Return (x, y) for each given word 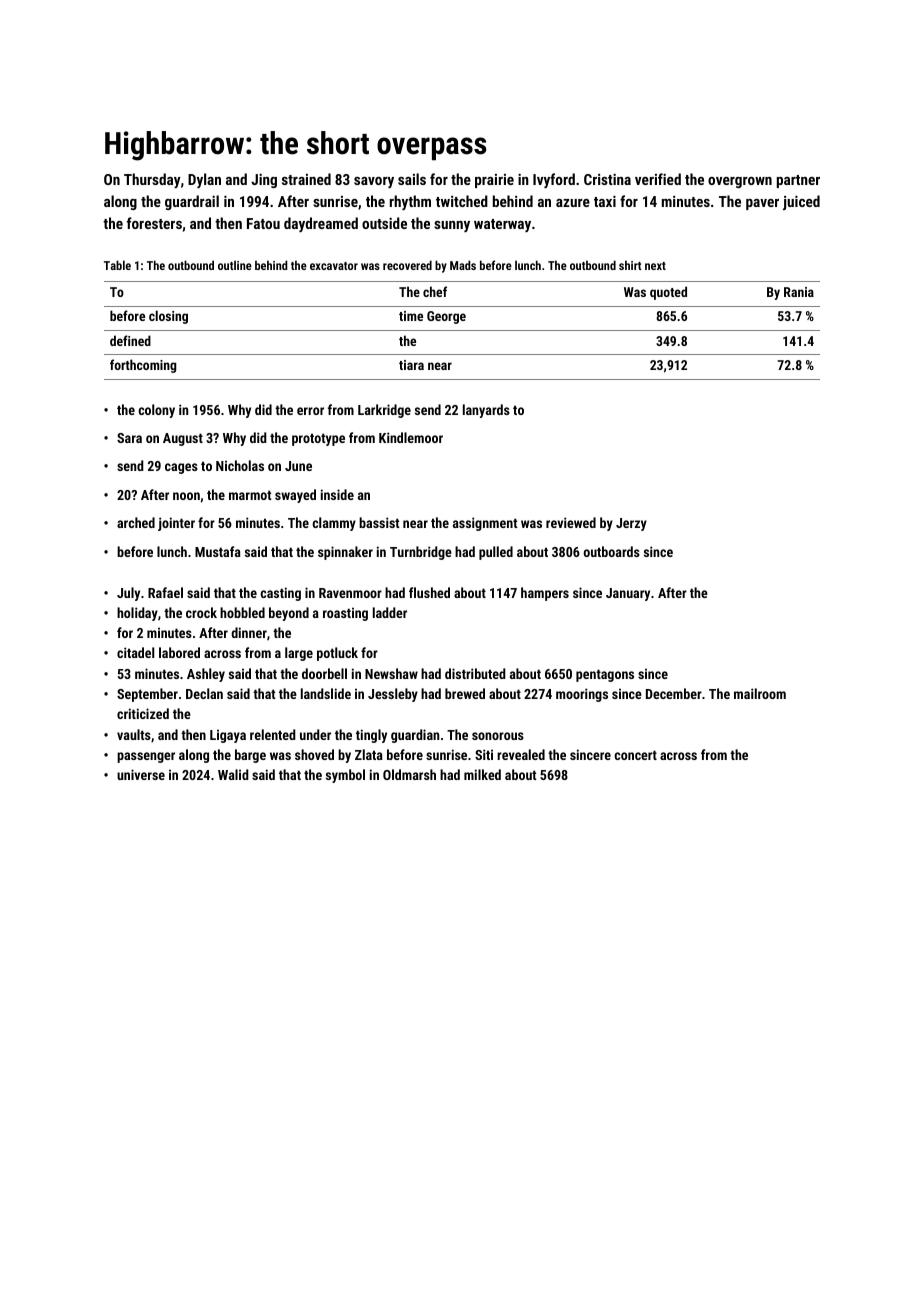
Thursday (152, 180)
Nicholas (240, 465)
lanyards (486, 411)
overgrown (740, 182)
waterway (502, 225)
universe (141, 774)
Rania (799, 292)
